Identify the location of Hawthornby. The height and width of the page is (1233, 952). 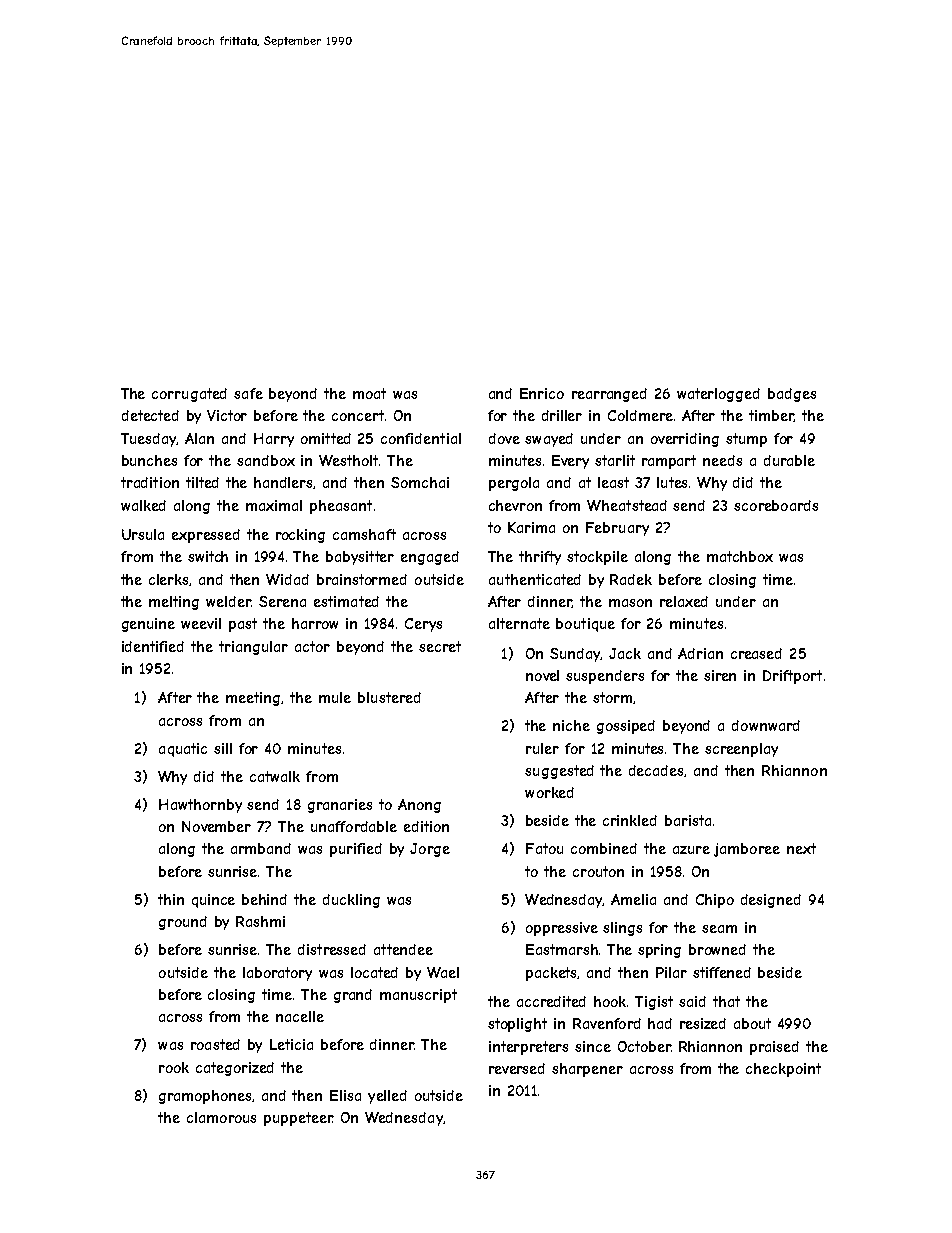
(200, 806).
